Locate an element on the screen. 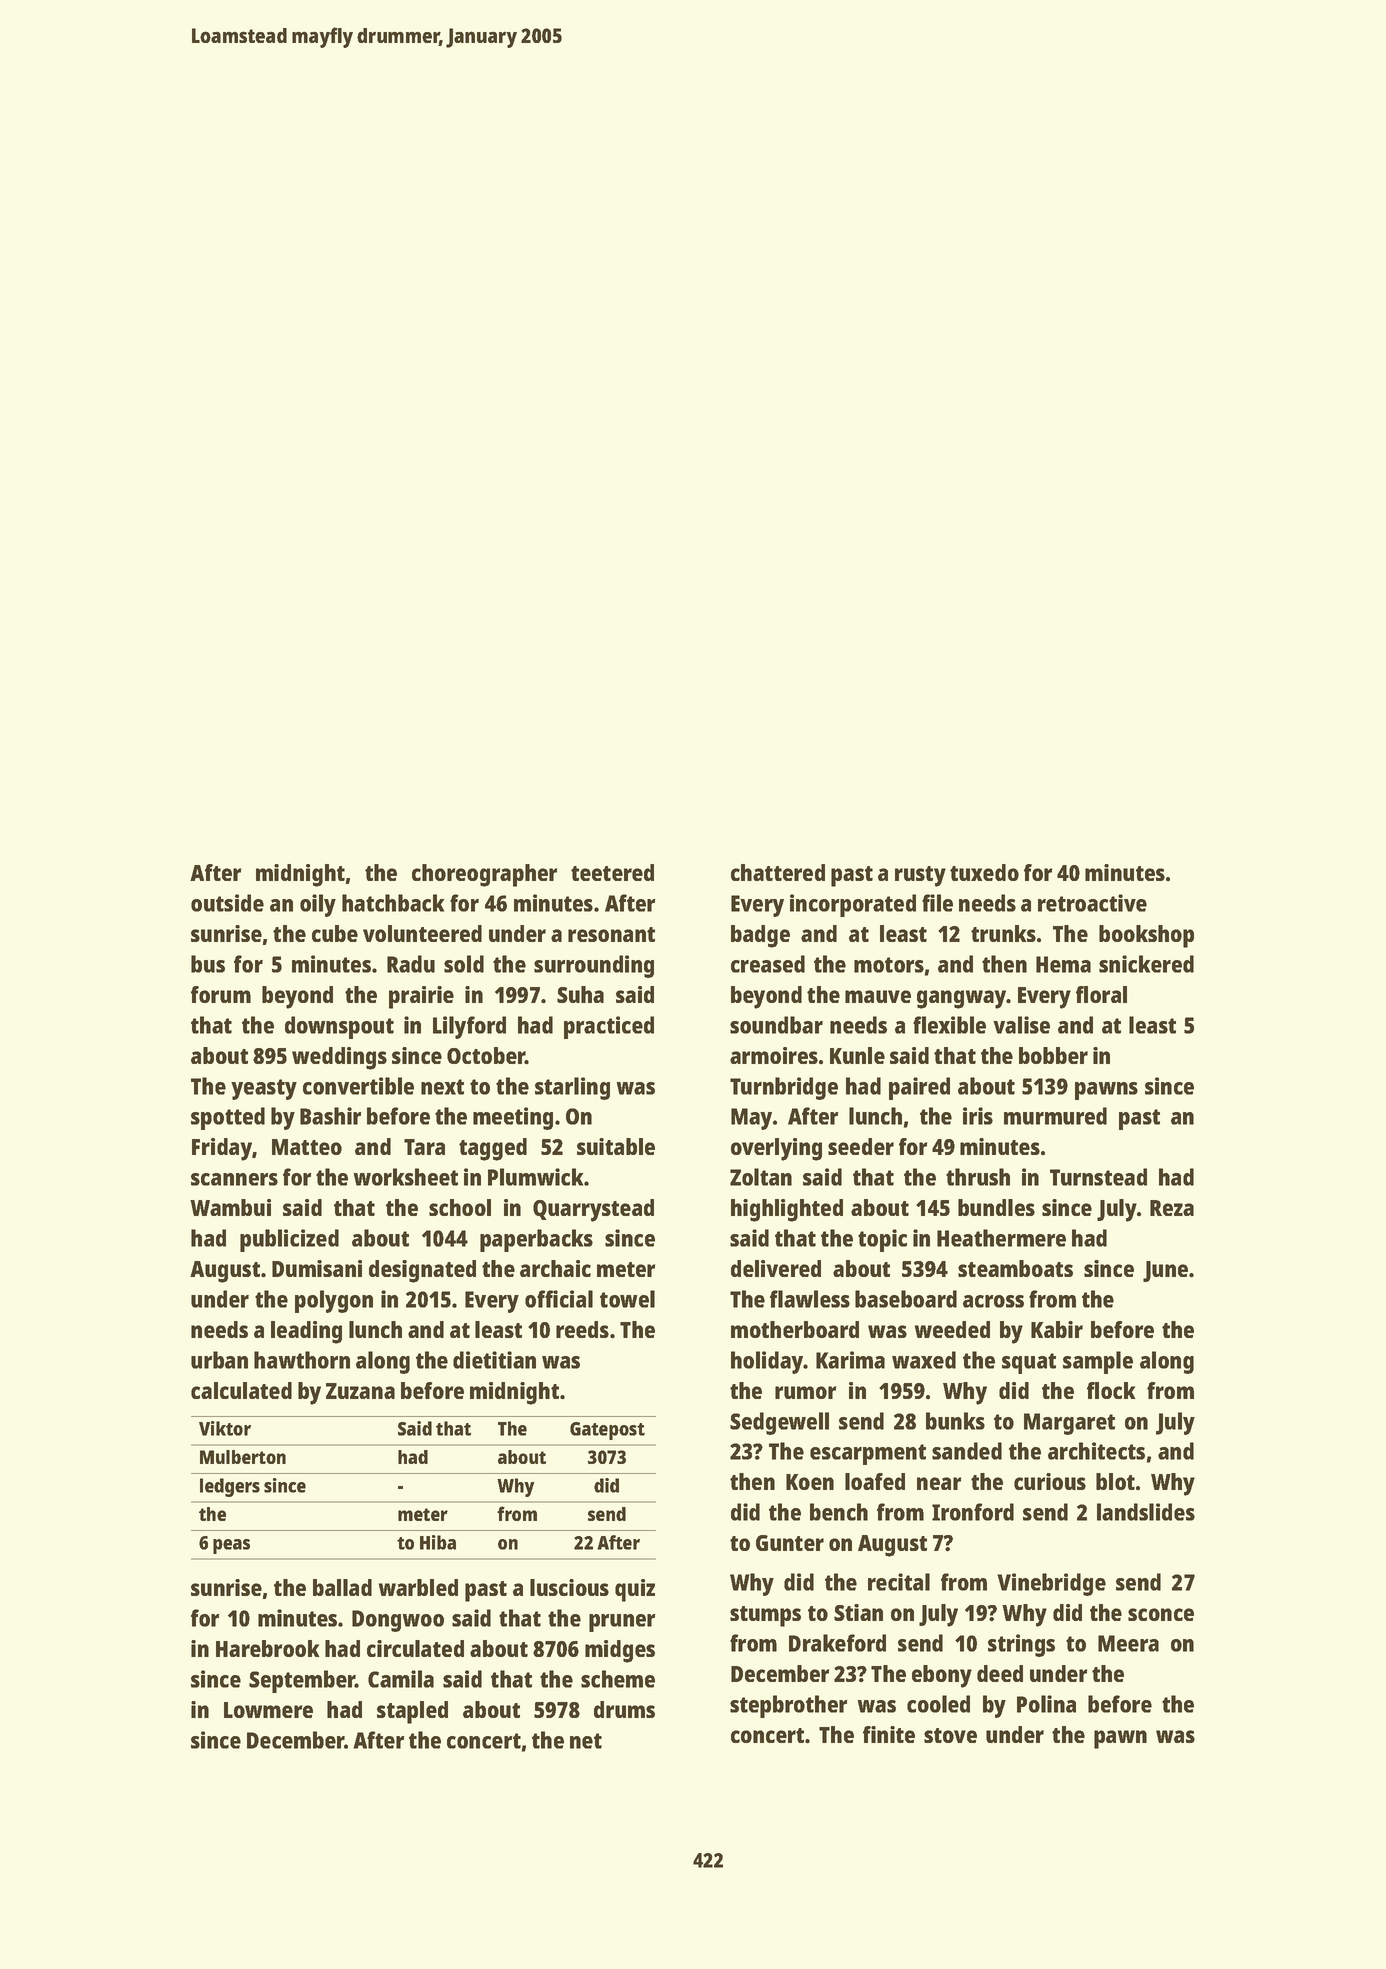 The image size is (1386, 1969). teetered is located at coordinates (612, 872).
